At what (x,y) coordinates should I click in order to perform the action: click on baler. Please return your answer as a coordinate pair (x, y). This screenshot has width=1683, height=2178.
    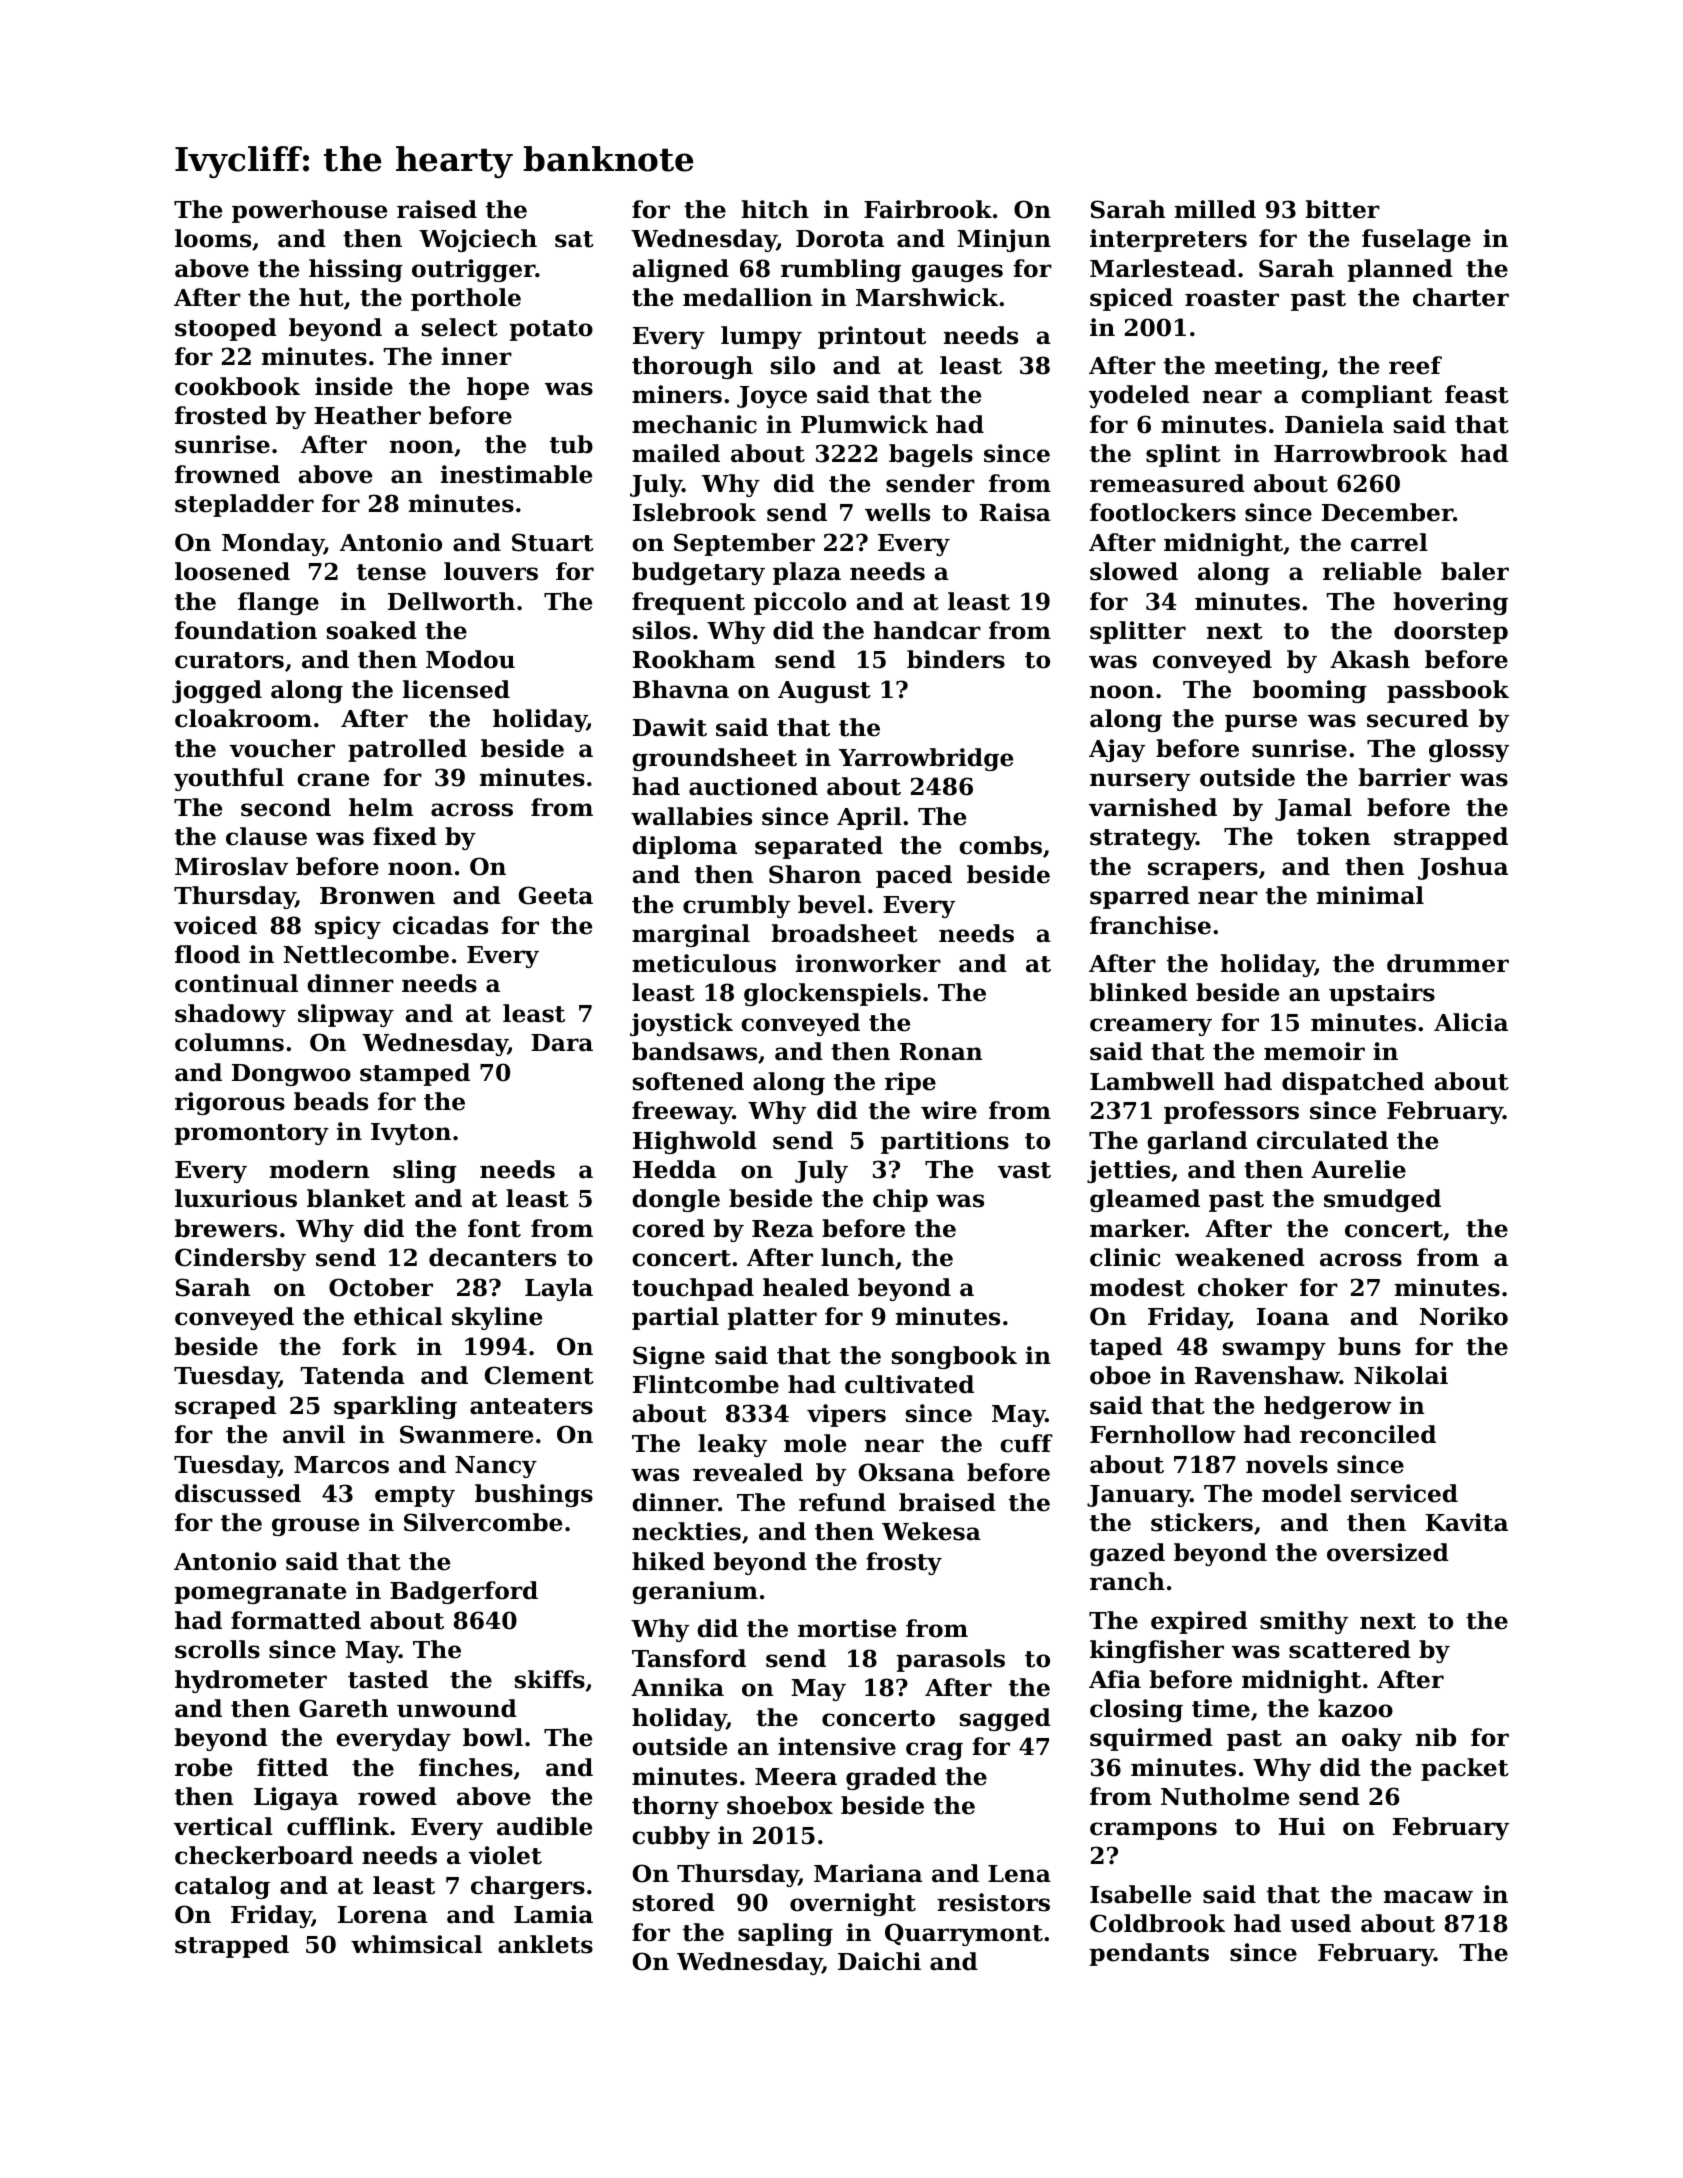
    Looking at the image, I should click on (1475, 571).
